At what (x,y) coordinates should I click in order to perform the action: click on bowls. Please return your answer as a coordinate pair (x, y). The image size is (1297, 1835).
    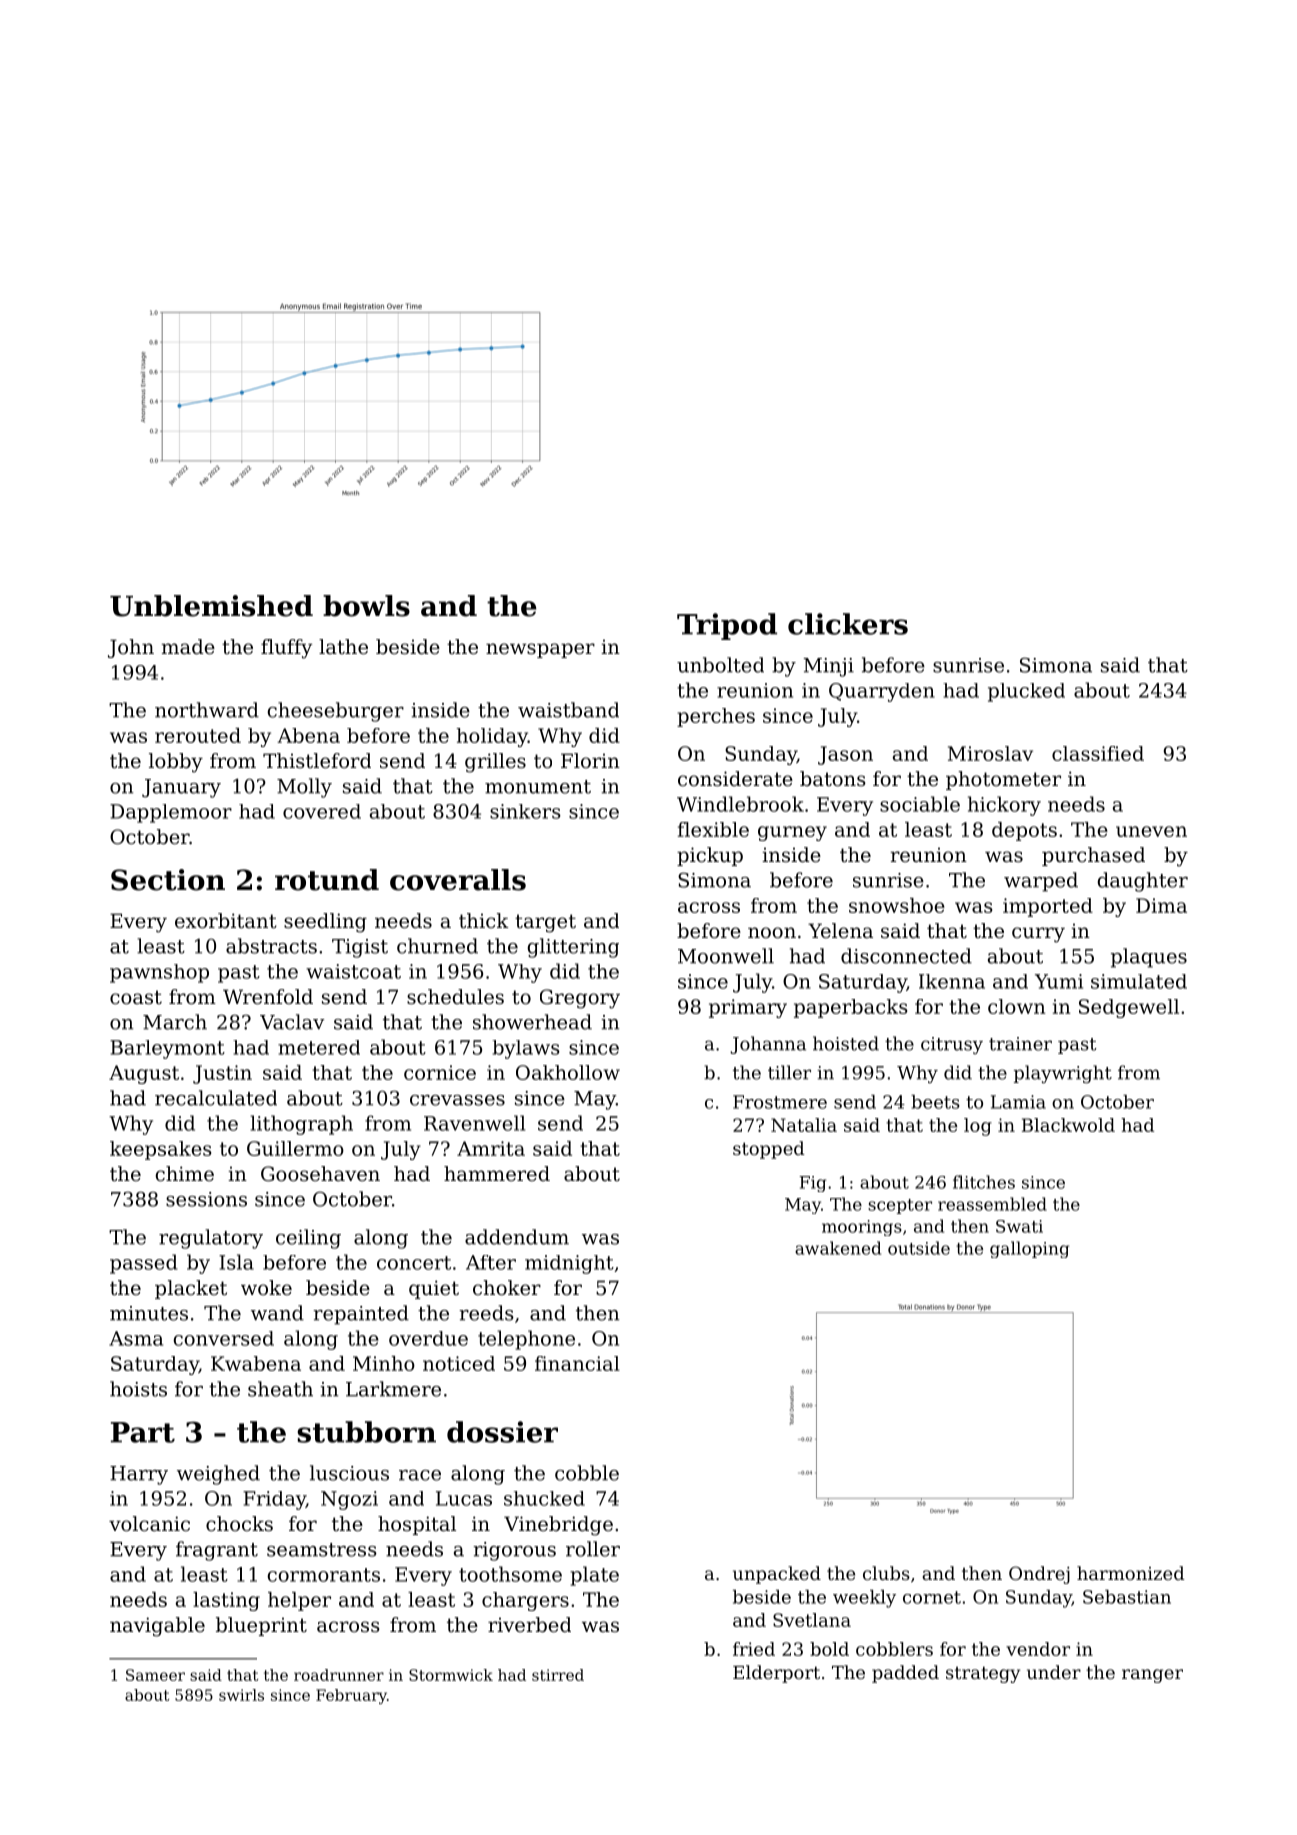
    Looking at the image, I should click on (366, 606).
